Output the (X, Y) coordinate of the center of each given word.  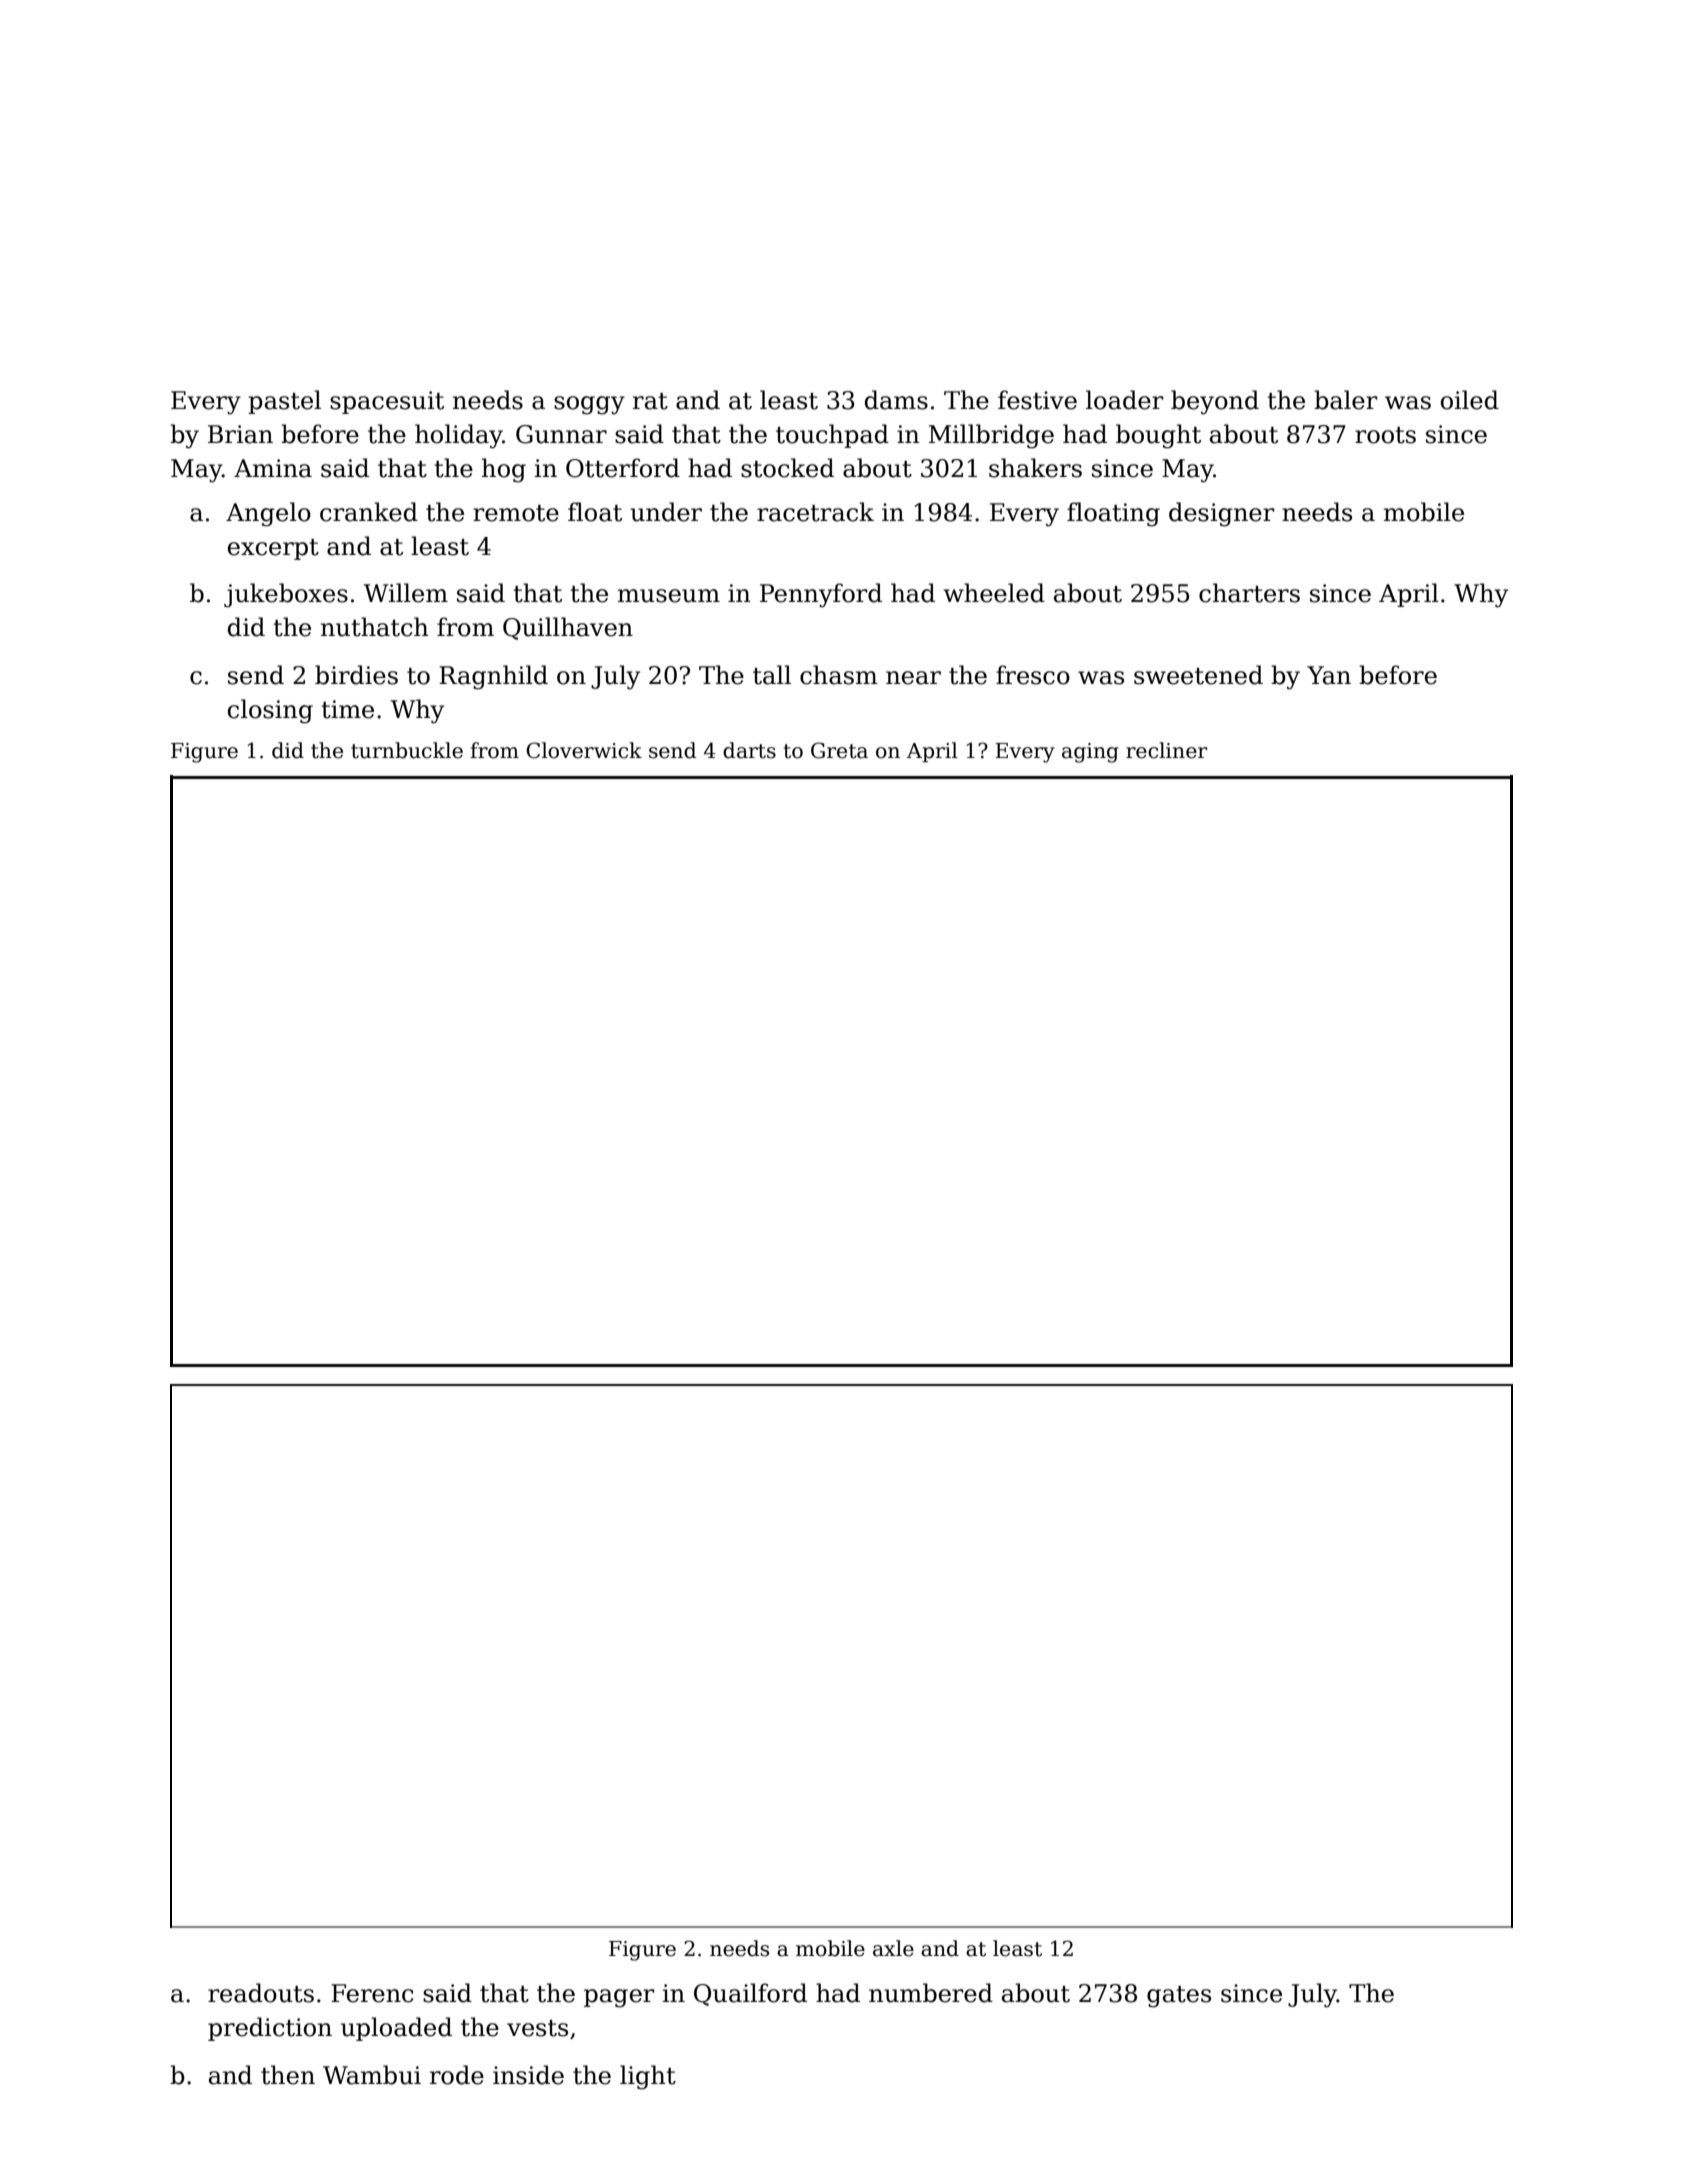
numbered (931, 1993)
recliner (1166, 750)
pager (619, 1998)
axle (893, 1948)
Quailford (750, 1994)
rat (650, 401)
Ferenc (372, 1993)
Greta (839, 750)
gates (1179, 1997)
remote (516, 513)
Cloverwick (584, 750)
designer (1222, 514)
